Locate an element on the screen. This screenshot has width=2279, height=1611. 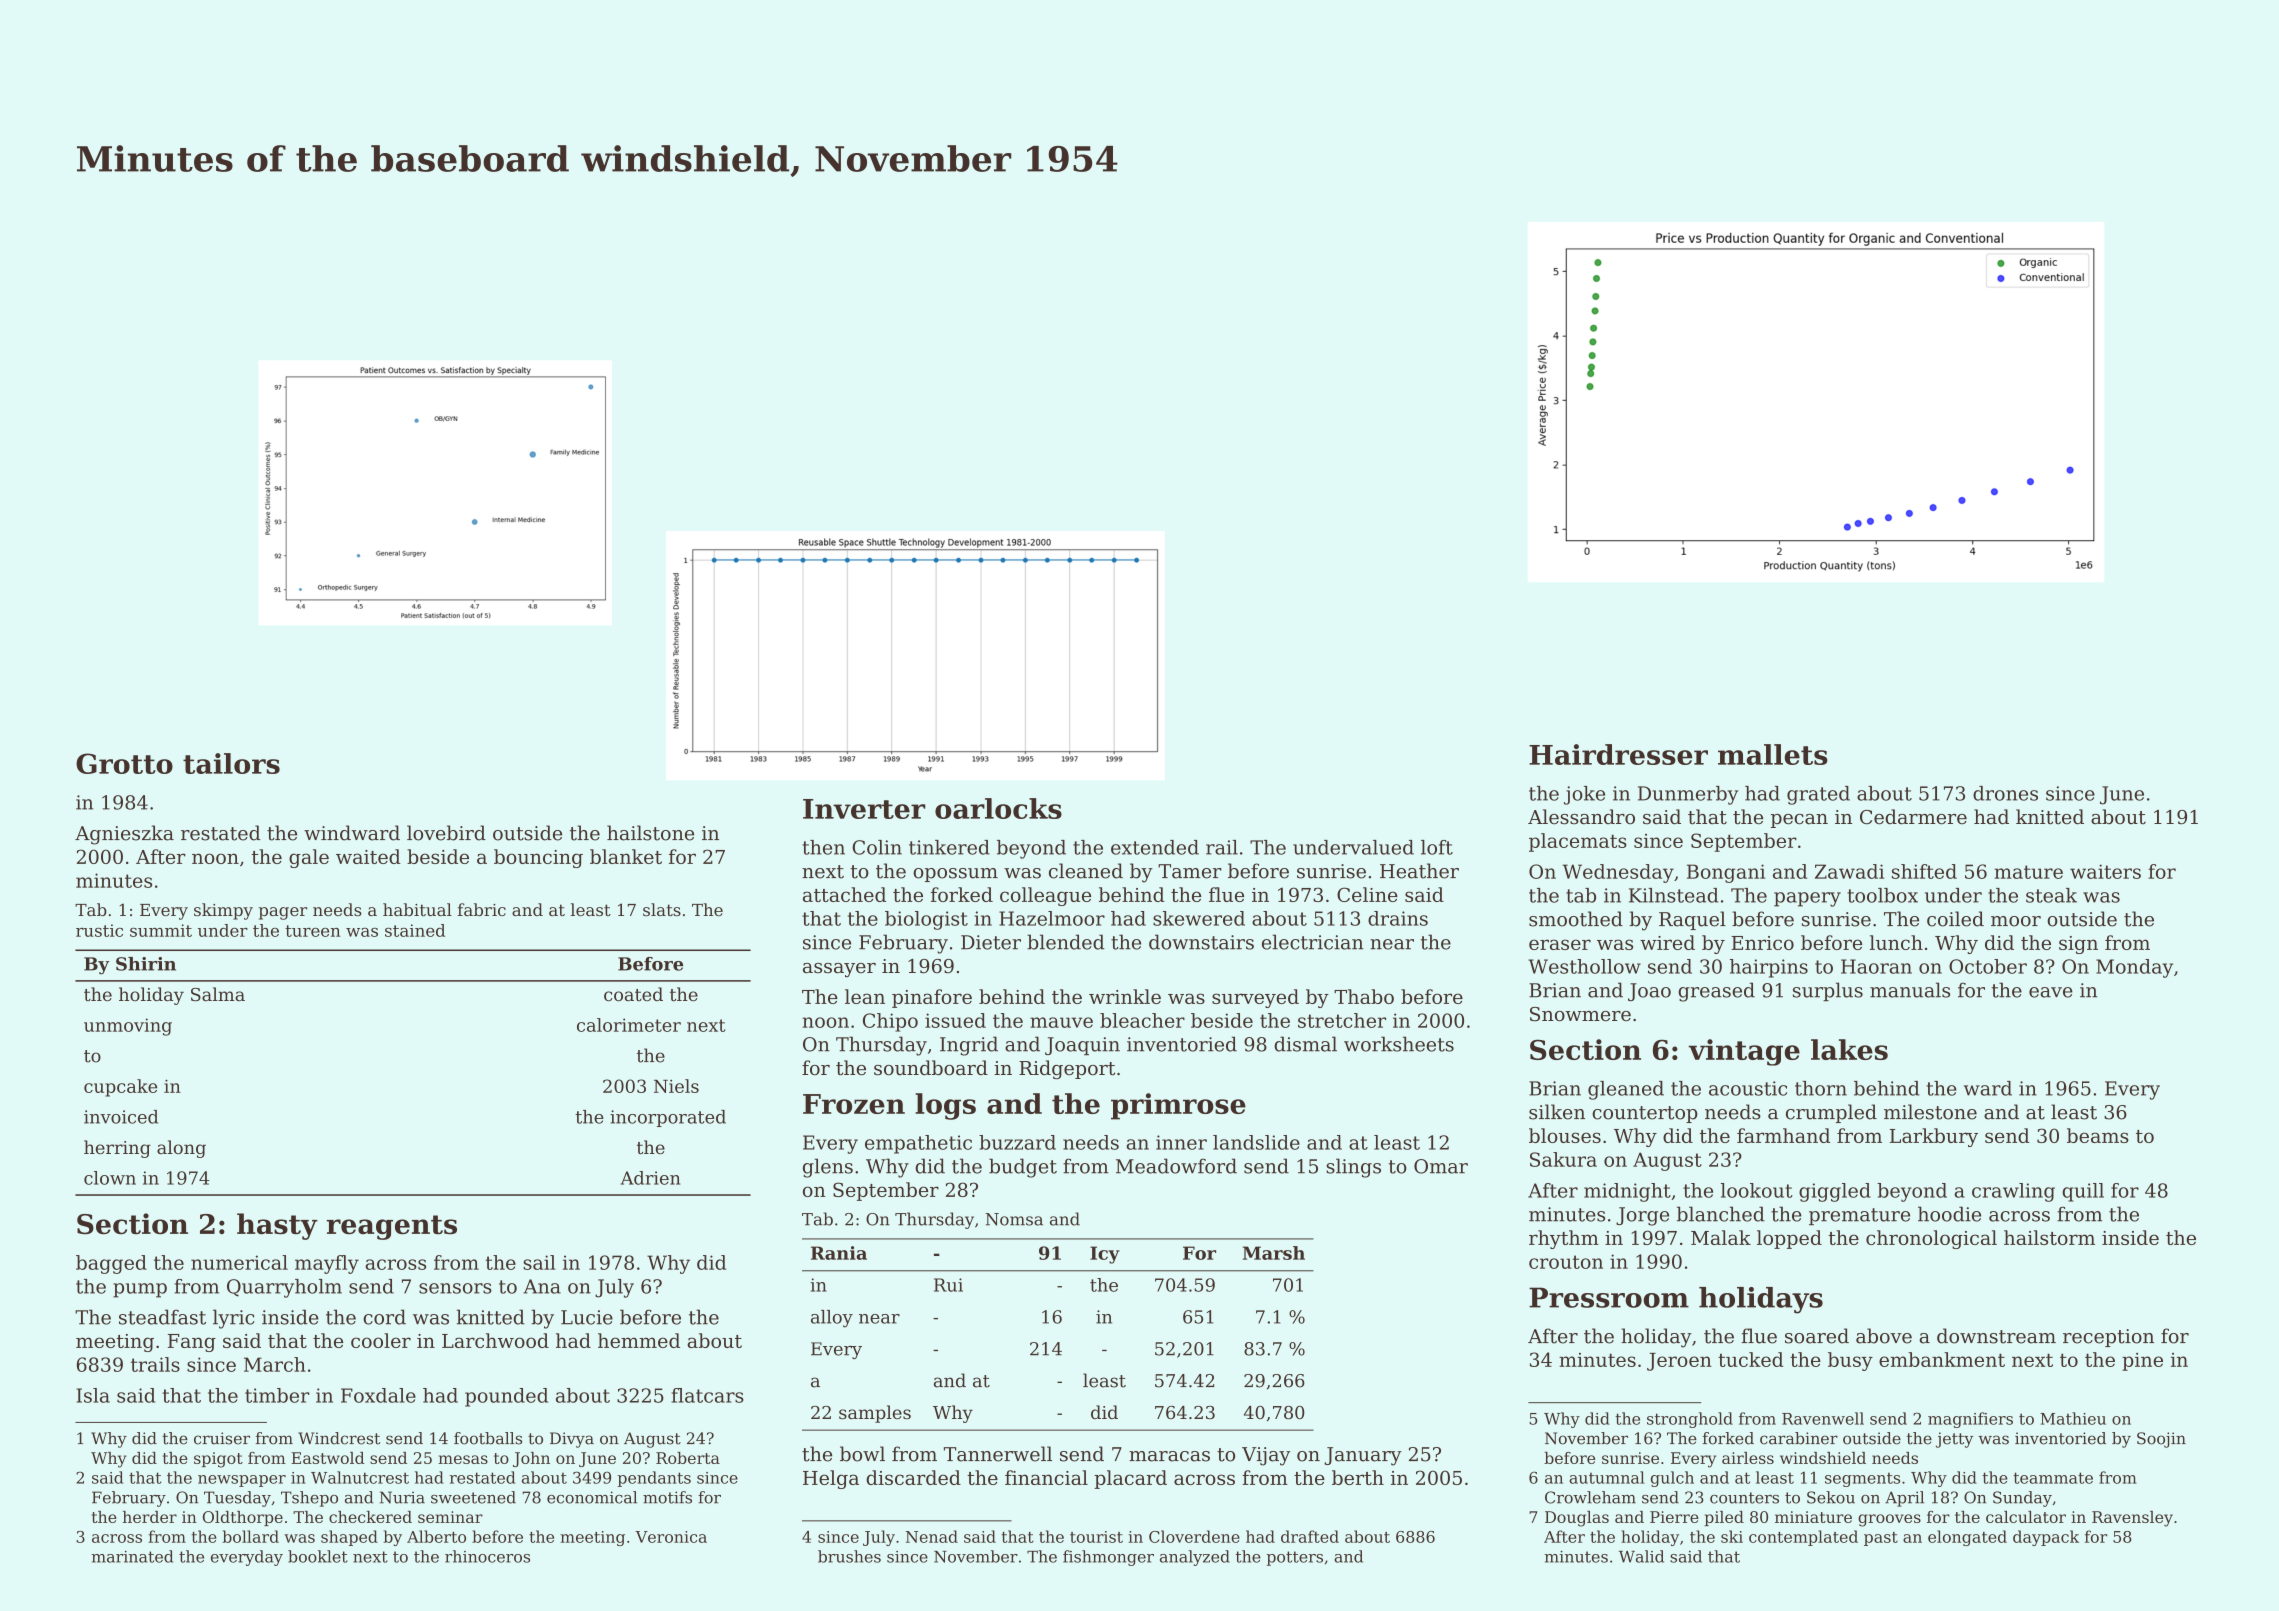
bagged is located at coordinates (111, 1264).
